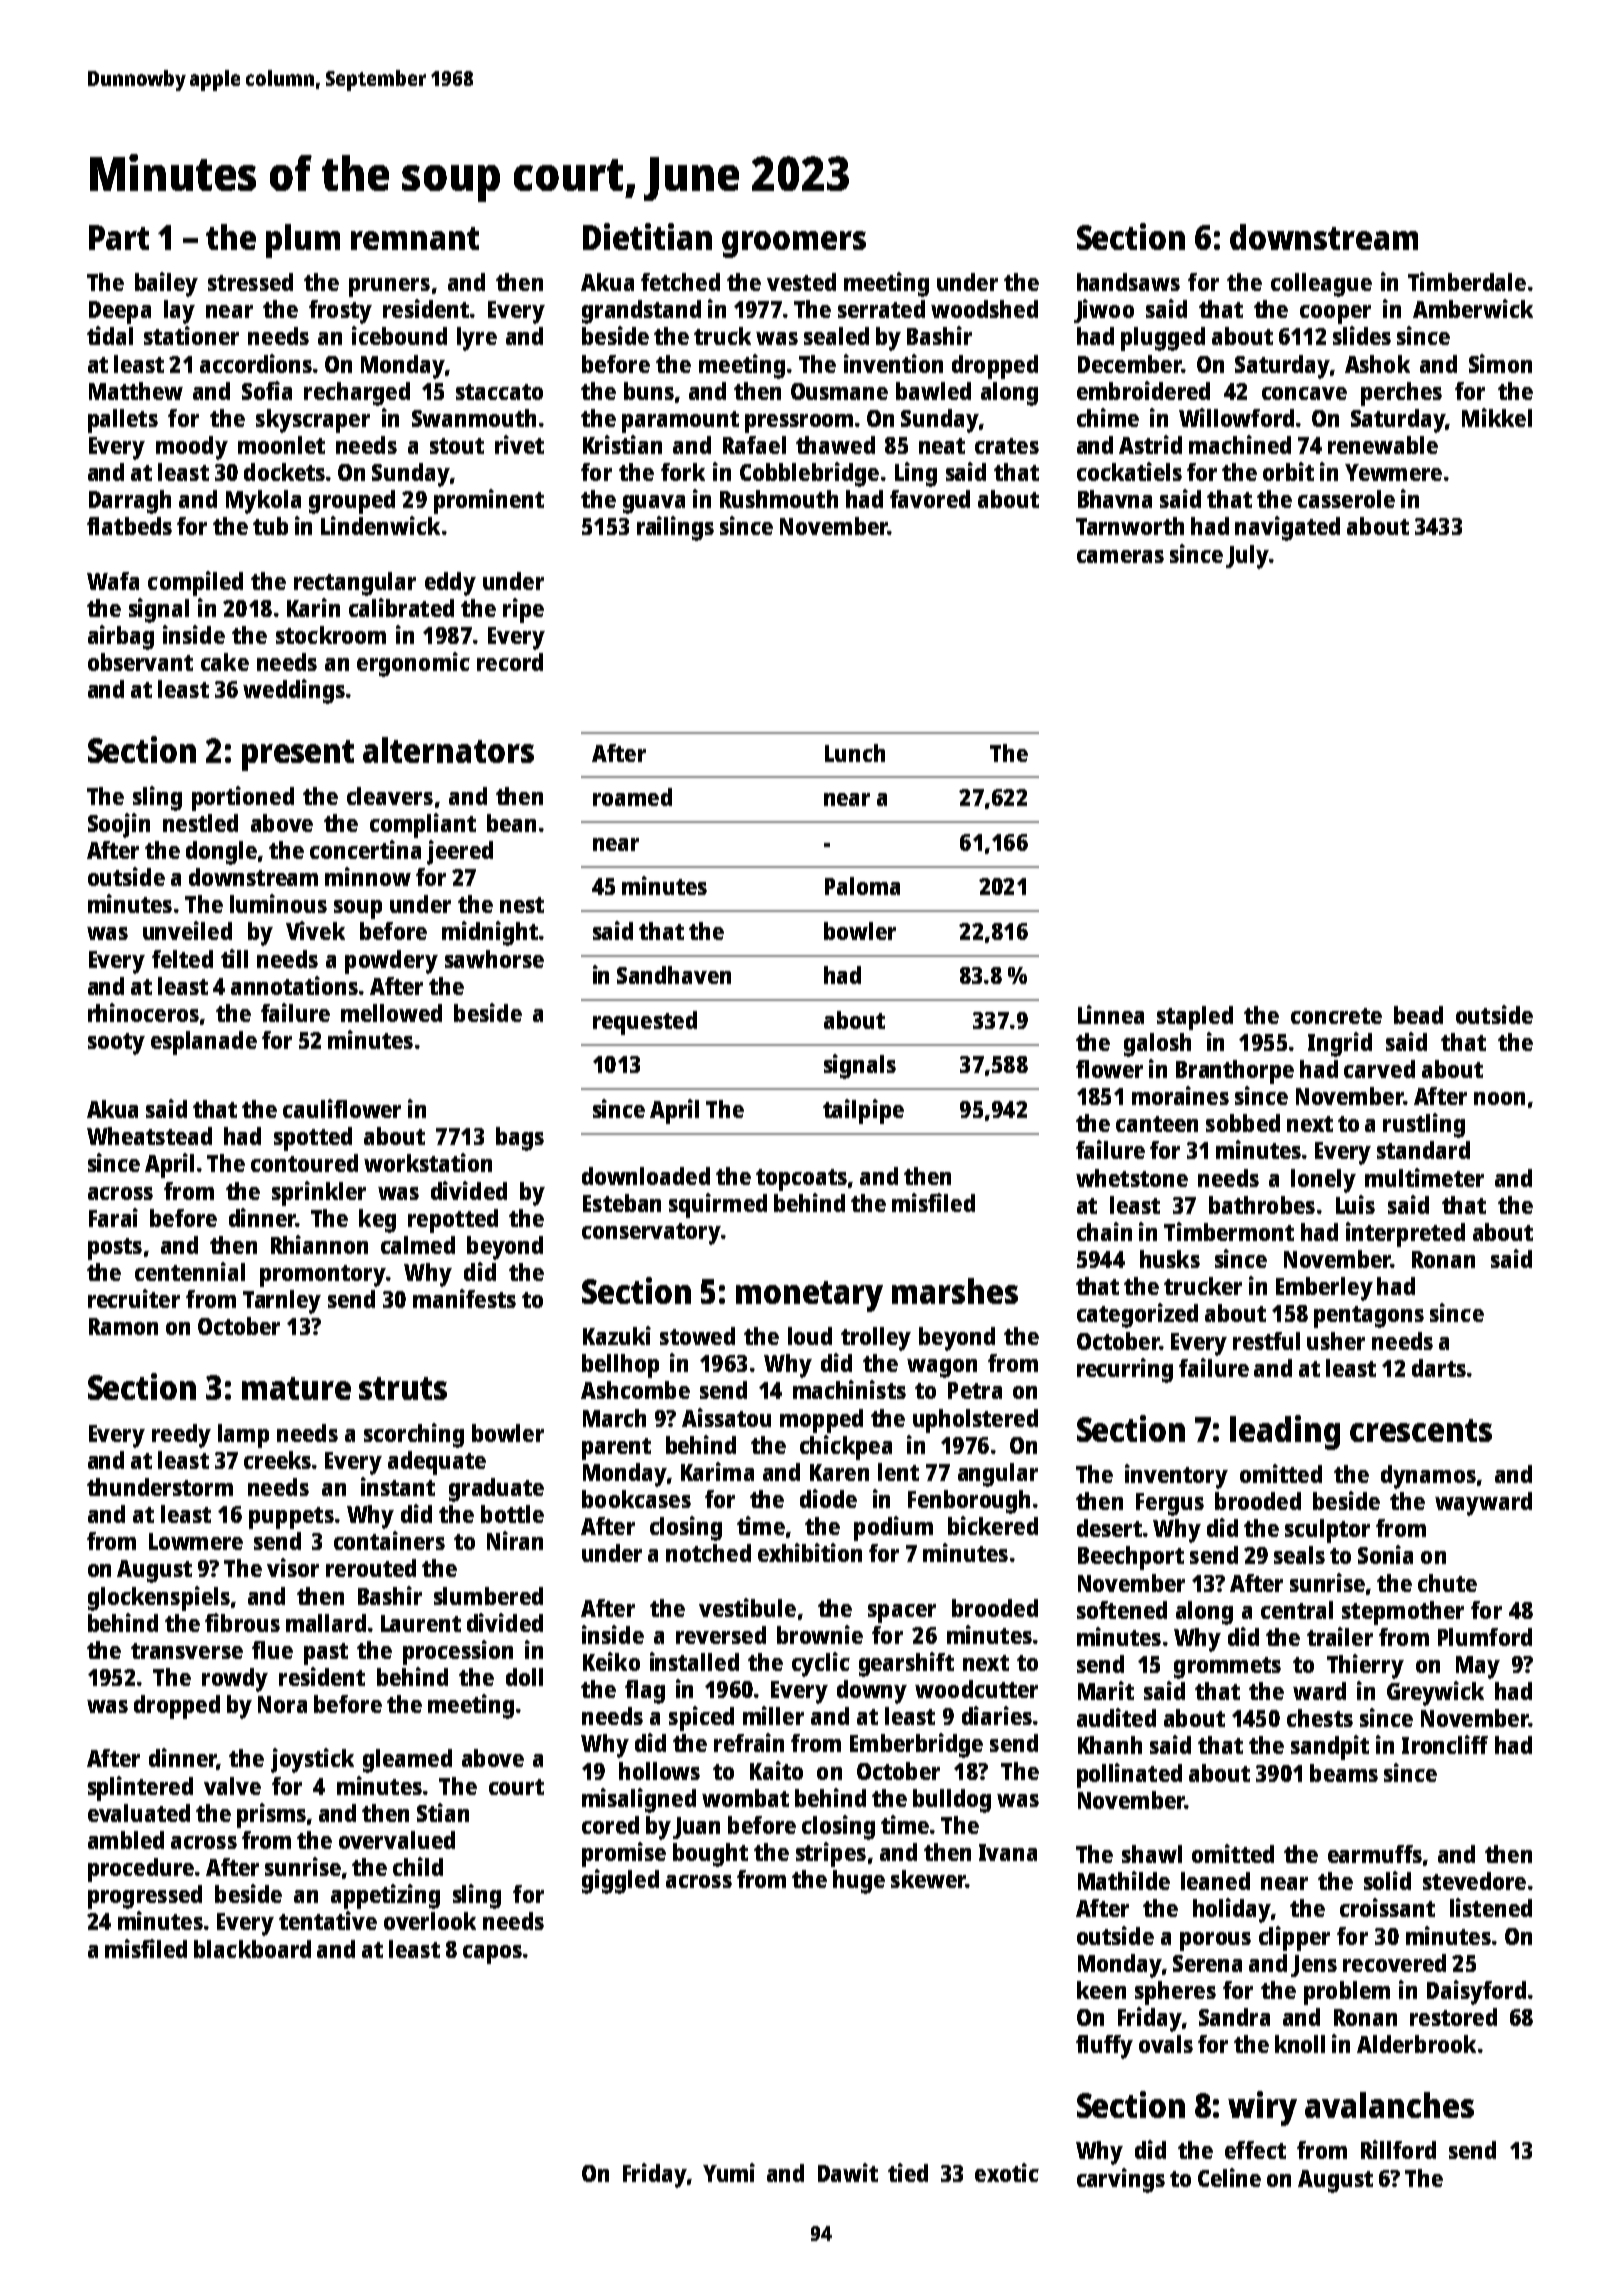 The height and width of the page is (2292, 1620). I want to click on blackboard, so click(252, 1949).
